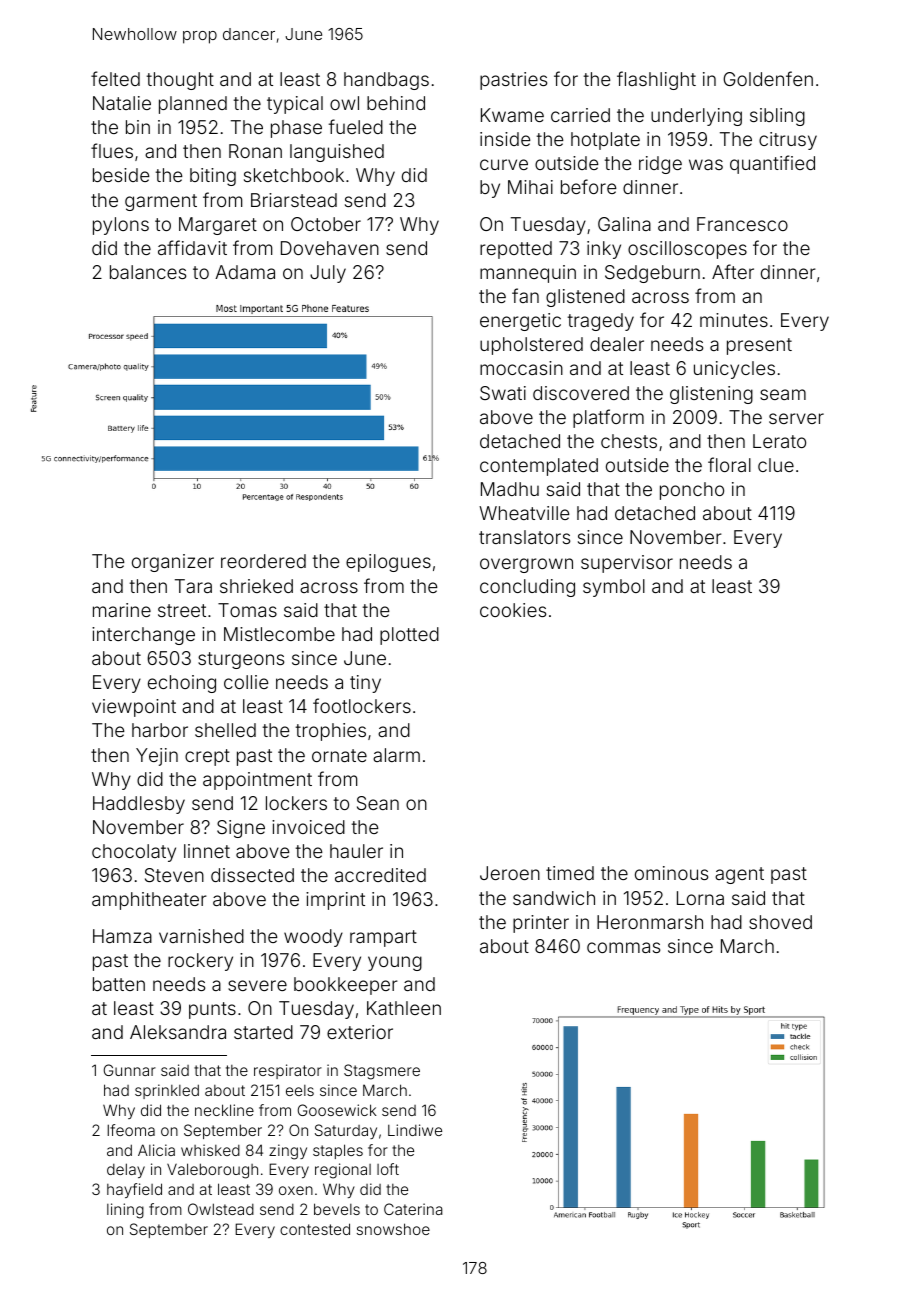 The image size is (924, 1314). Describe the element at coordinates (581, 393) in the screenshot. I see `discovered` at that location.
